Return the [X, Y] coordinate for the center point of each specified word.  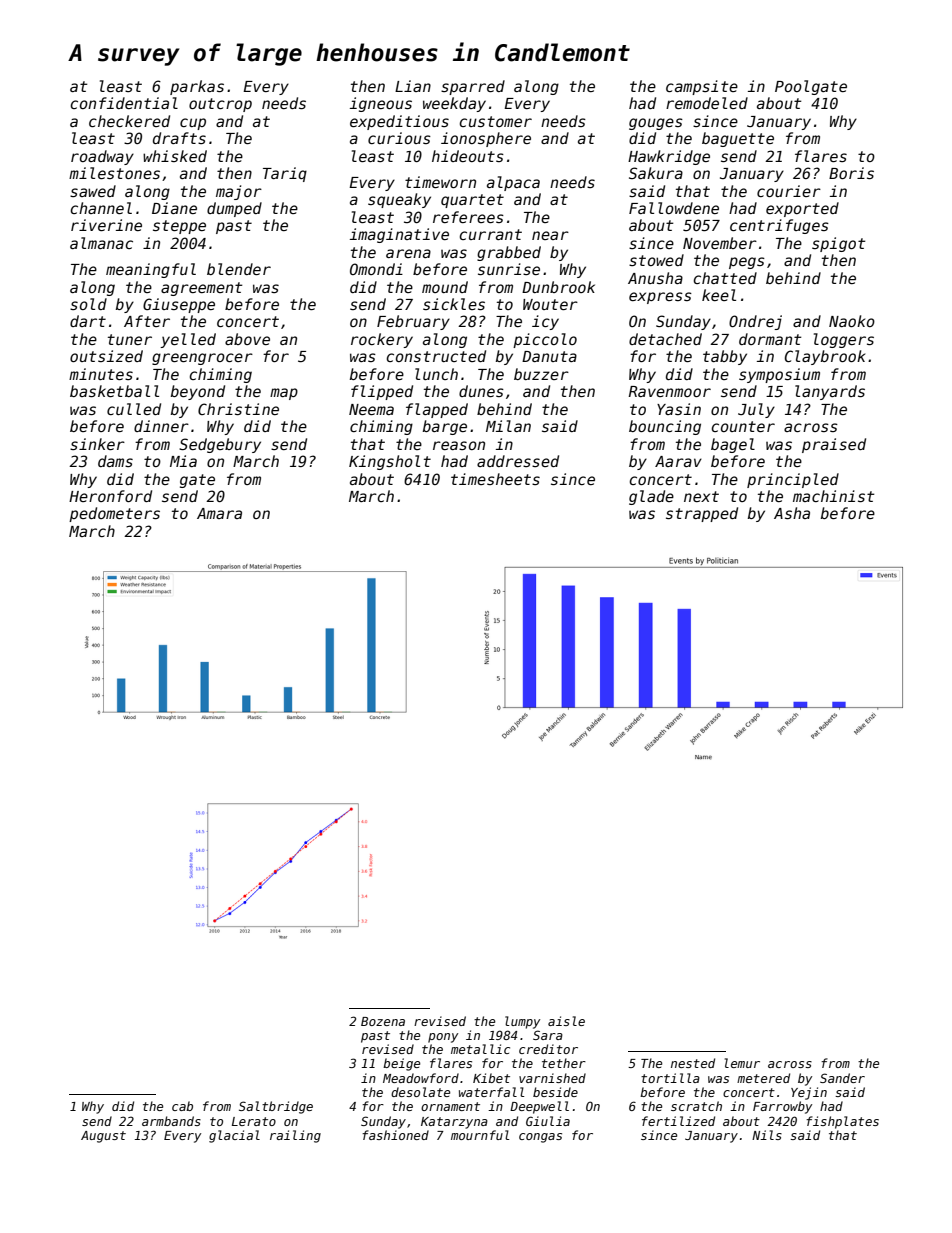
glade [651, 497]
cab [182, 1106]
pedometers [114, 514]
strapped [702, 514]
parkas [197, 87]
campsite [702, 87]
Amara [219, 513]
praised [834, 445]
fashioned [395, 1135]
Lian [413, 86]
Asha [792, 513]
